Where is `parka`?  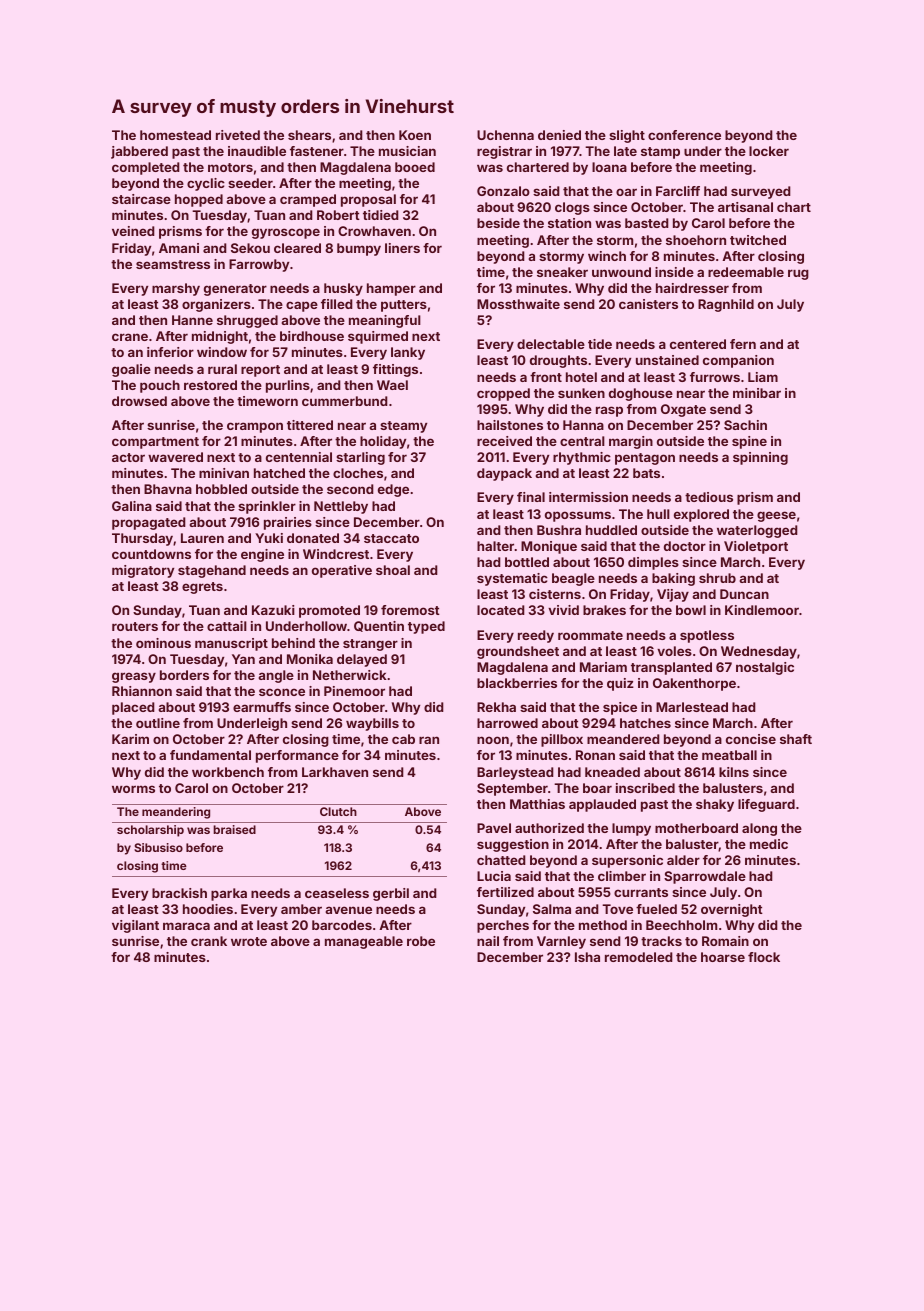 parka is located at coordinates (229, 894).
